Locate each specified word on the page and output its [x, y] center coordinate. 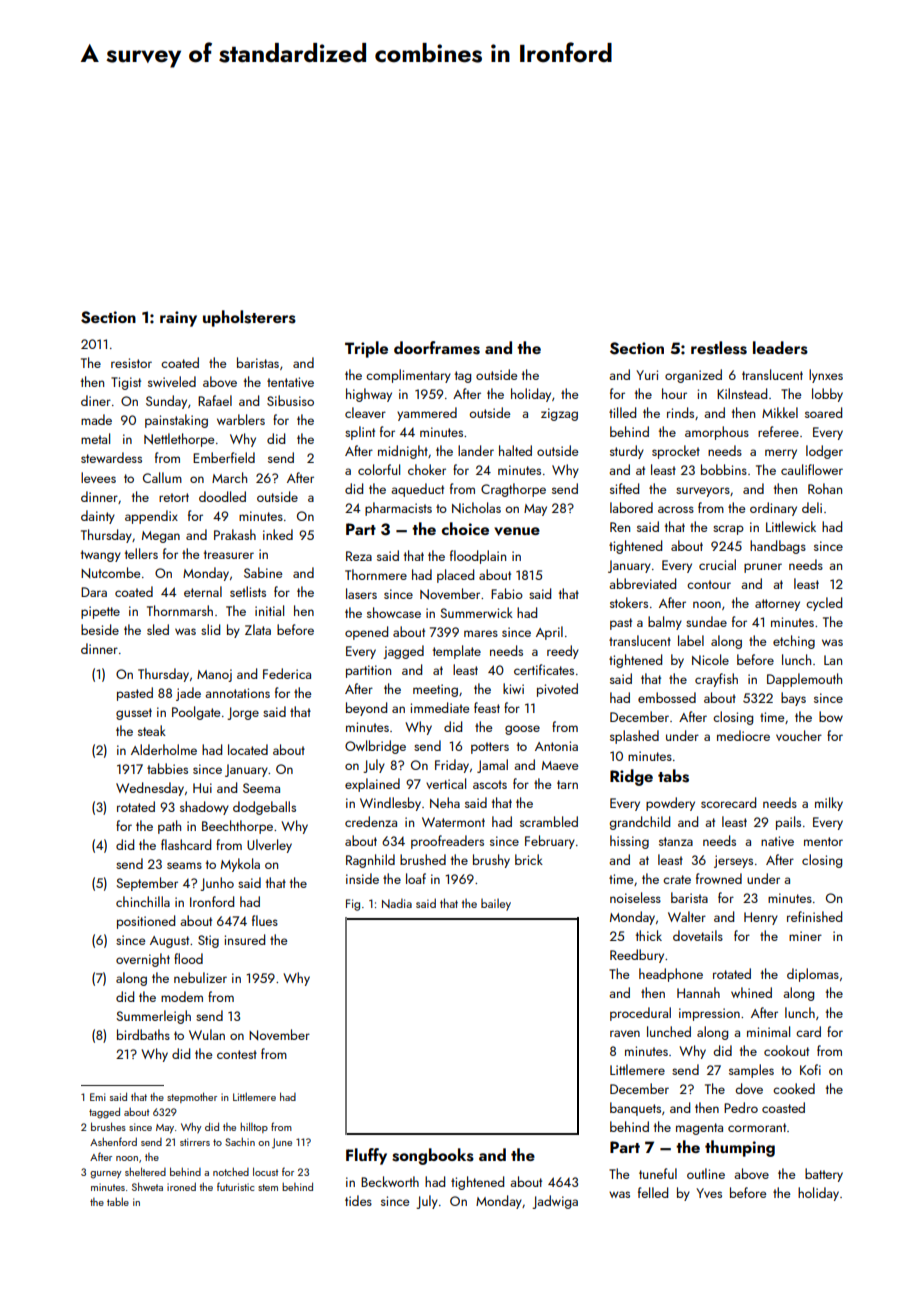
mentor [823, 841]
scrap [728, 530]
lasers [361, 593]
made [96, 419]
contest [237, 1054]
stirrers [195, 1142]
